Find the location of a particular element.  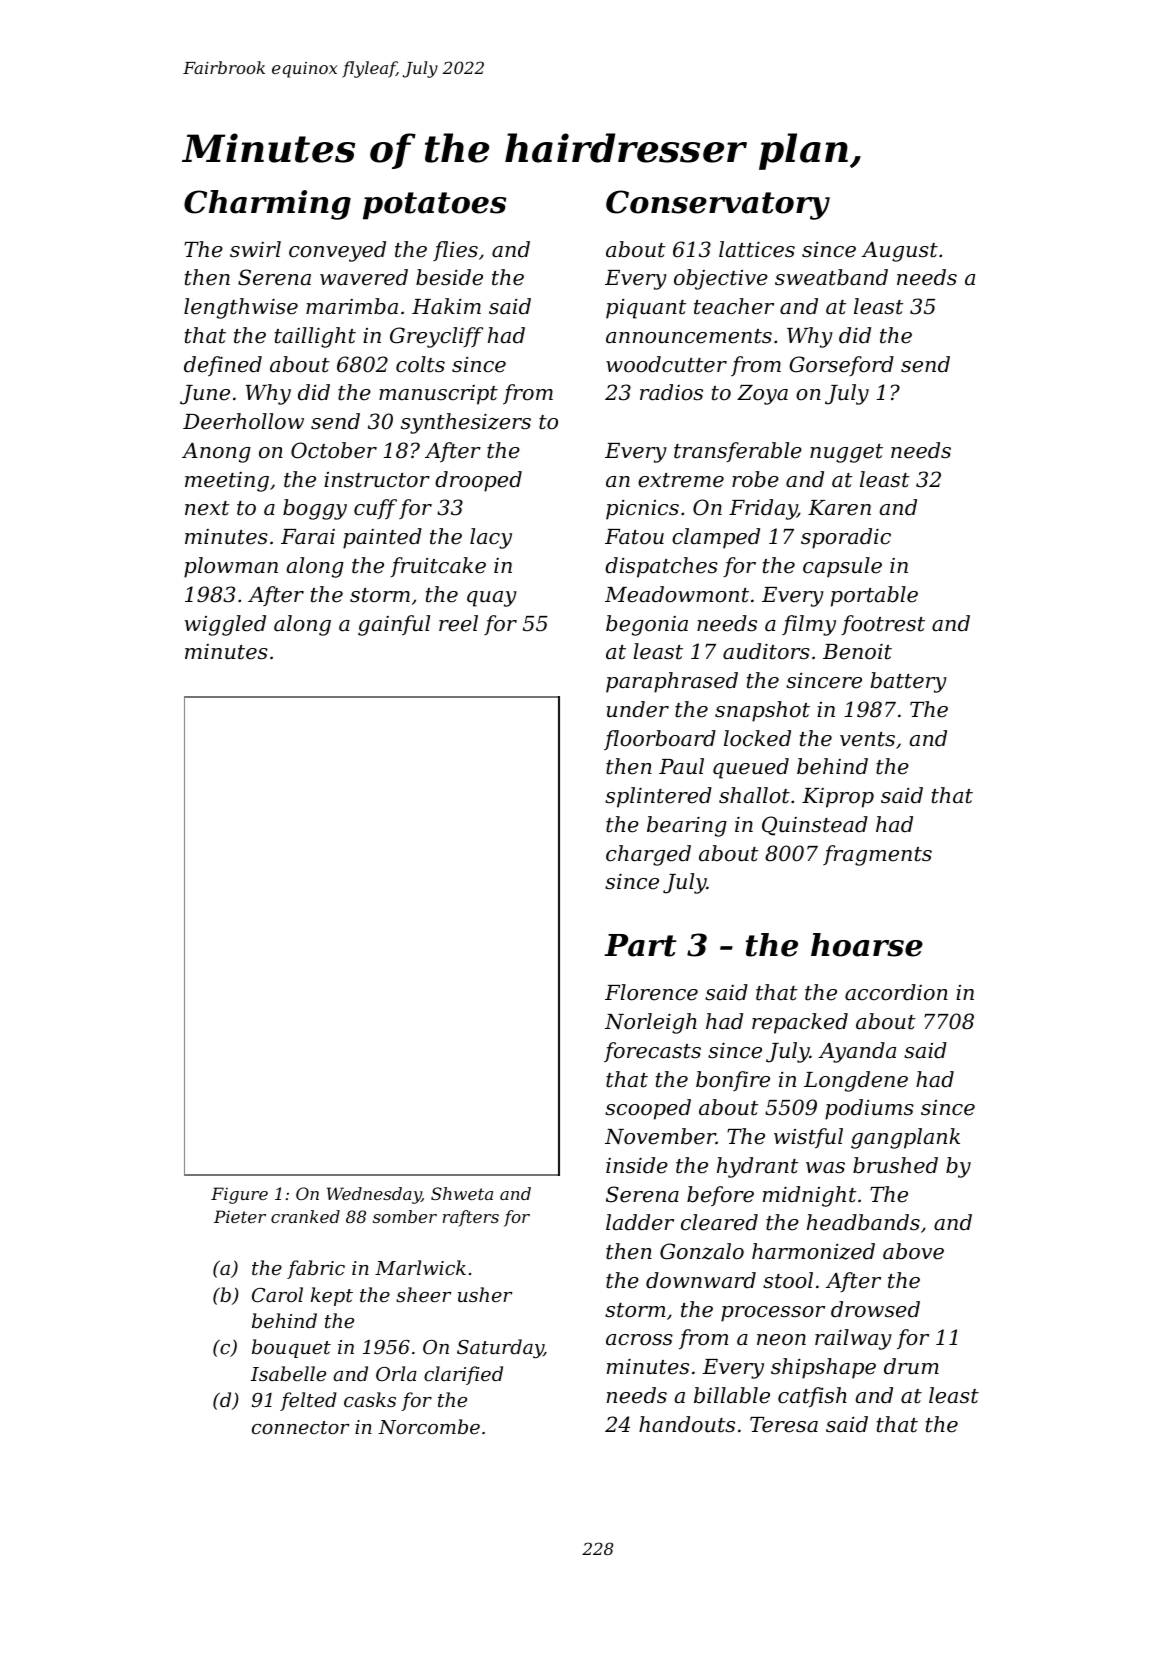

kept is located at coordinates (332, 1296).
